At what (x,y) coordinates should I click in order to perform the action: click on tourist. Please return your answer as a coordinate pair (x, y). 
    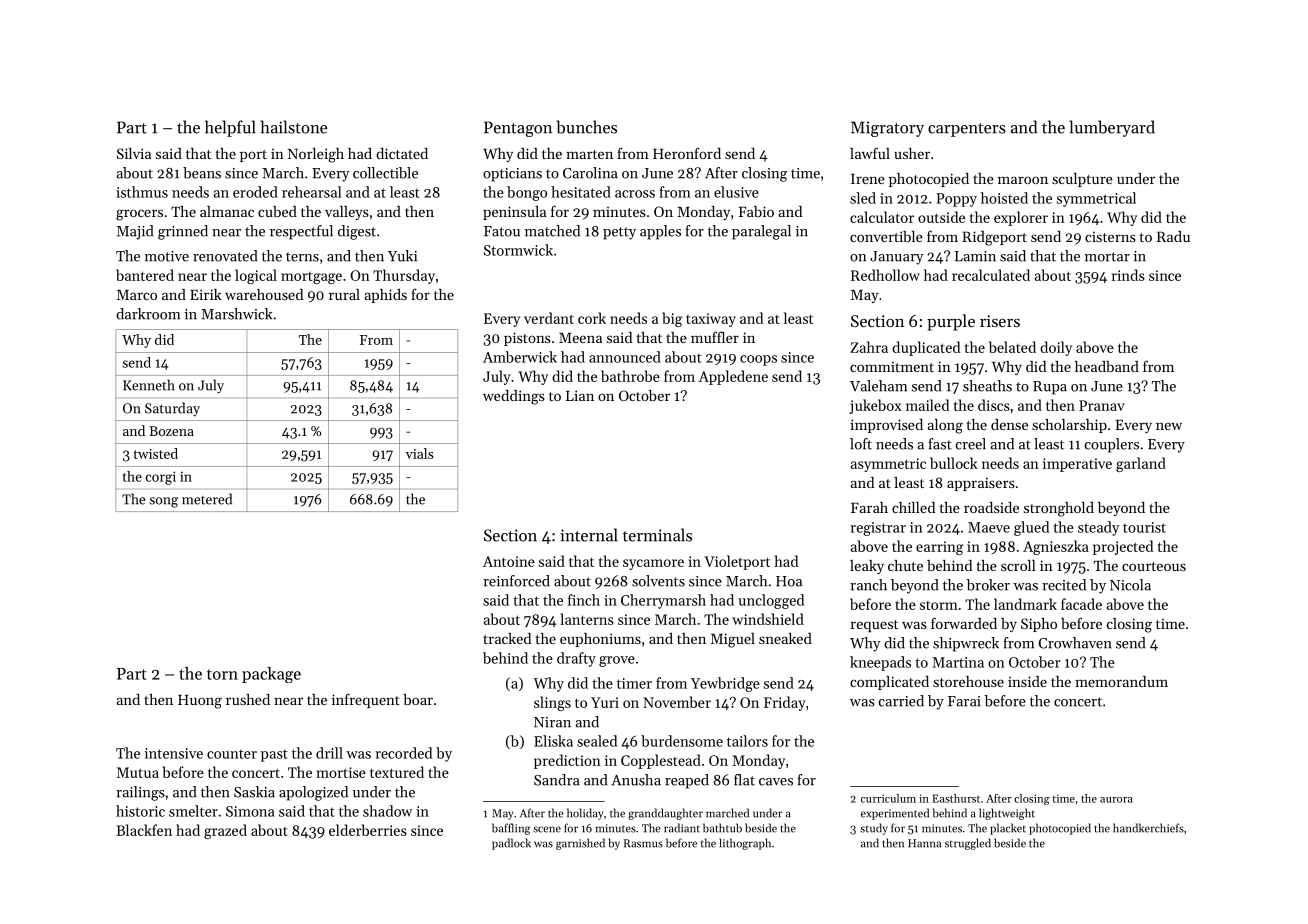
    Looking at the image, I should click on (1144, 527).
